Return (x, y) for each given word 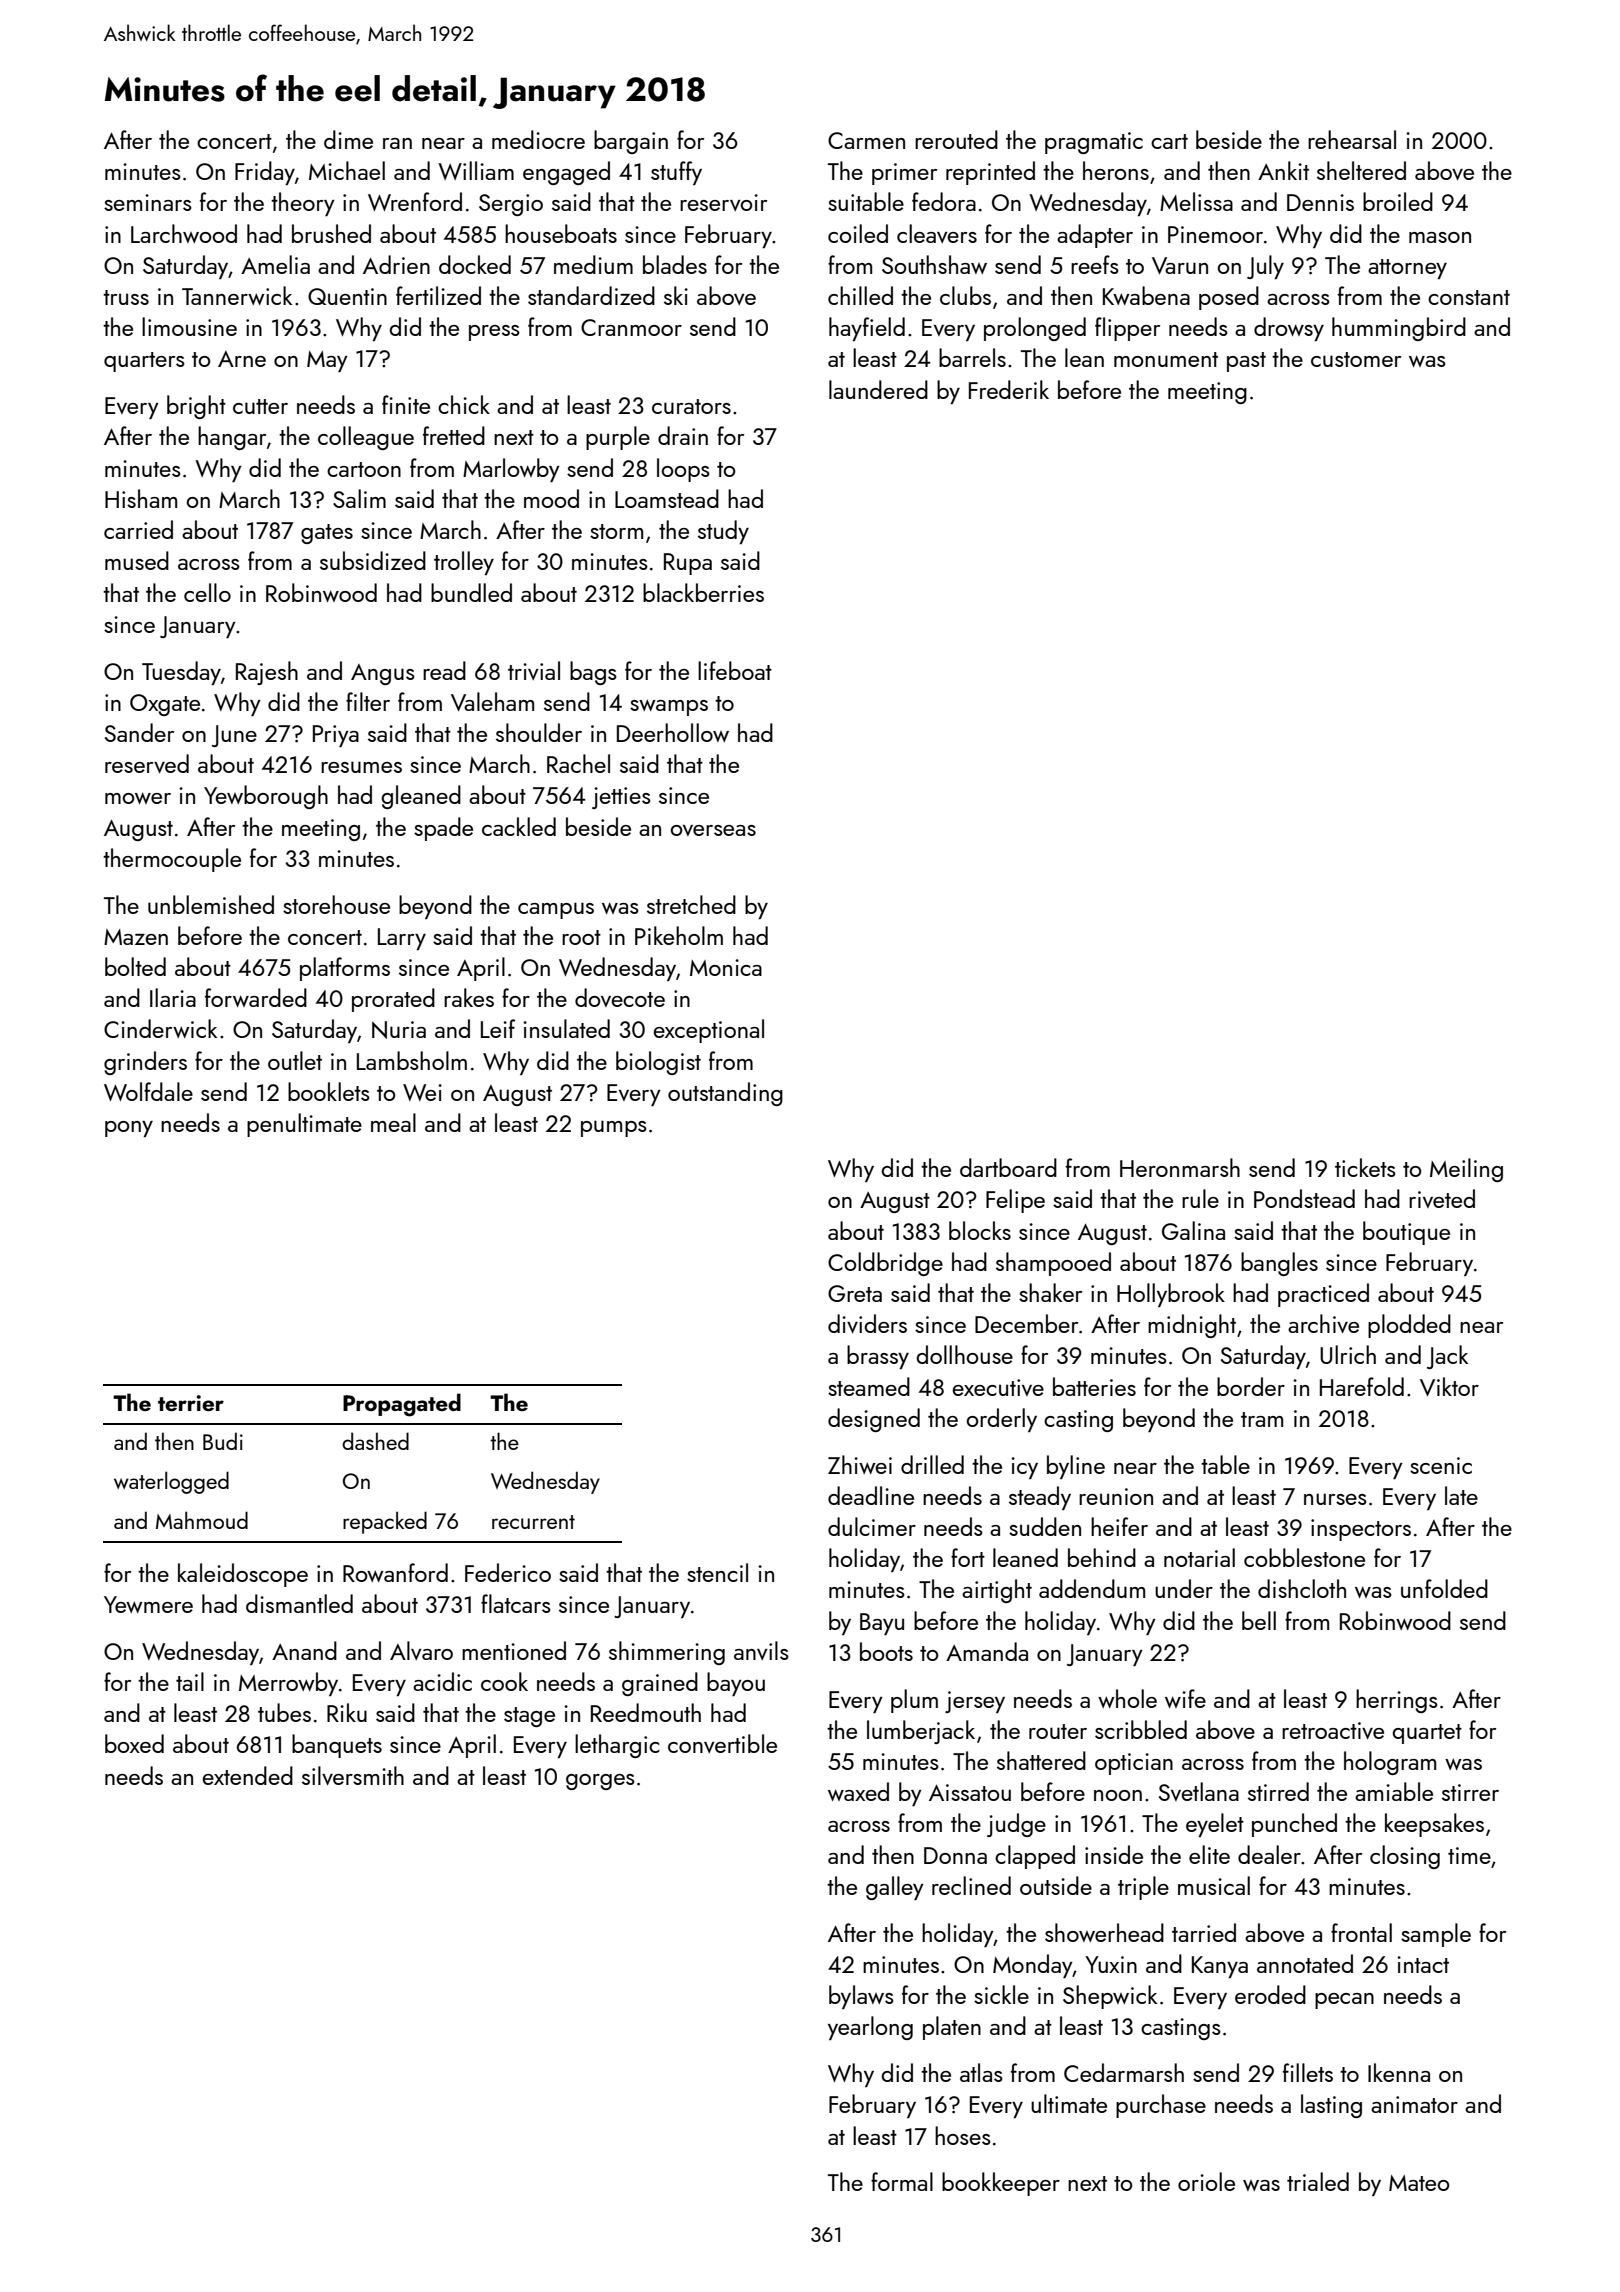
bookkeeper (1001, 2184)
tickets (1365, 1167)
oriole (1206, 2181)
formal (902, 2181)
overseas (713, 830)
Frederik (1009, 389)
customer (1356, 359)
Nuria (399, 1030)
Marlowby (511, 470)
